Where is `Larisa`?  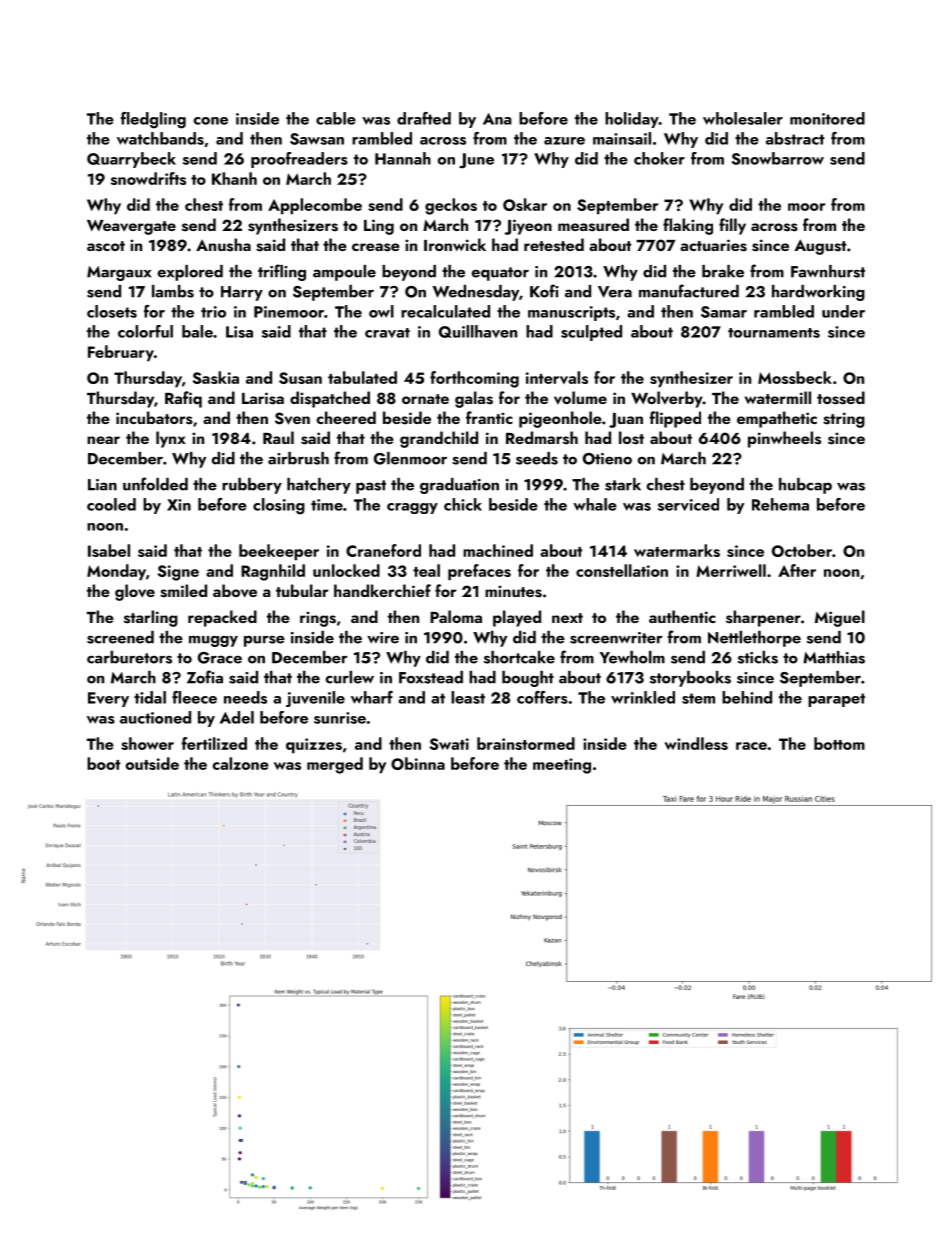
Larisa is located at coordinates (263, 398).
